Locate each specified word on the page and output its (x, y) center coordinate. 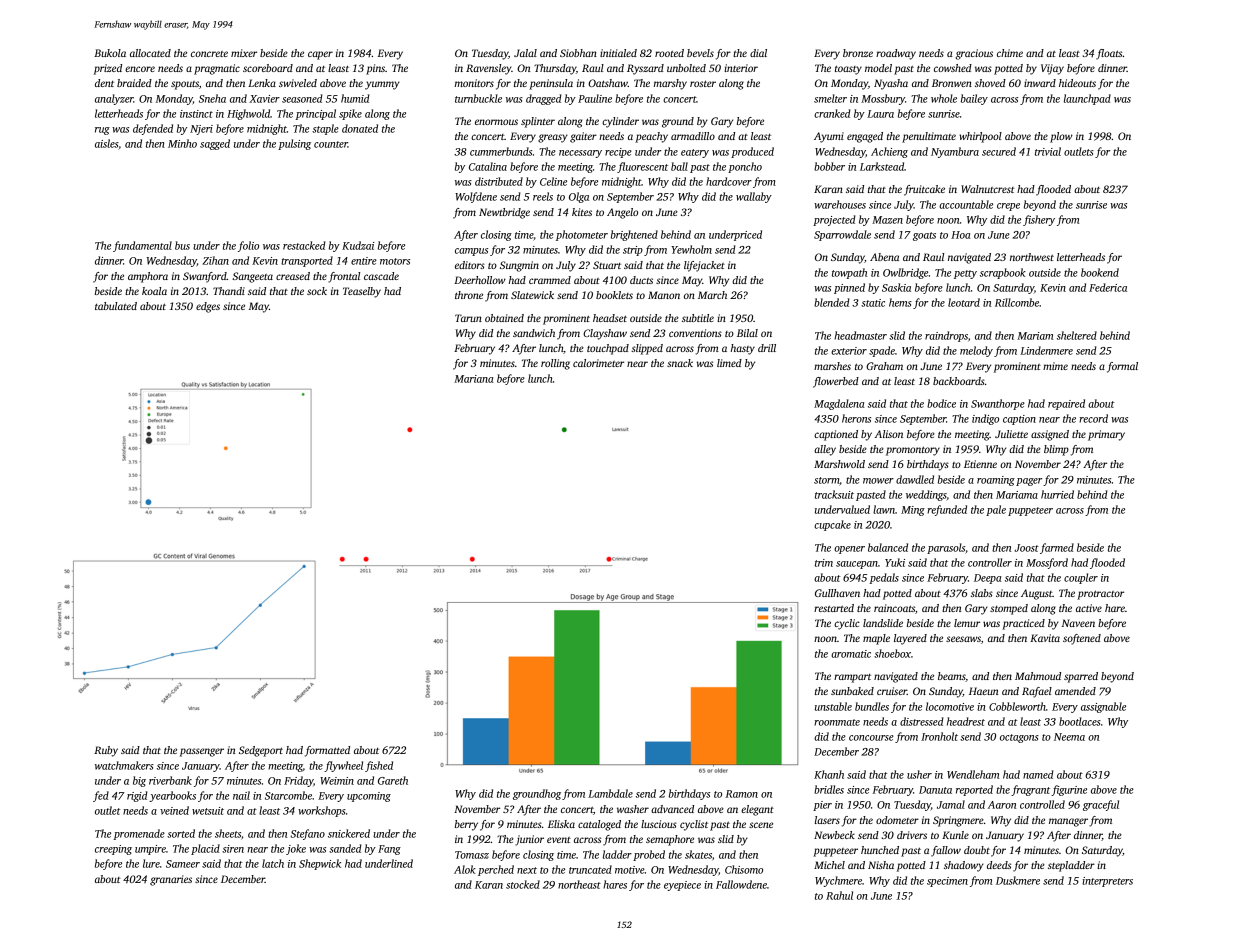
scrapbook (1003, 273)
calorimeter (598, 363)
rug (102, 131)
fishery (1039, 220)
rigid (137, 796)
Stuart (607, 265)
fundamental (142, 246)
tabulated (116, 306)
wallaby (754, 197)
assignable (1103, 707)
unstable (833, 706)
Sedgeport (261, 751)
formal (1122, 367)
